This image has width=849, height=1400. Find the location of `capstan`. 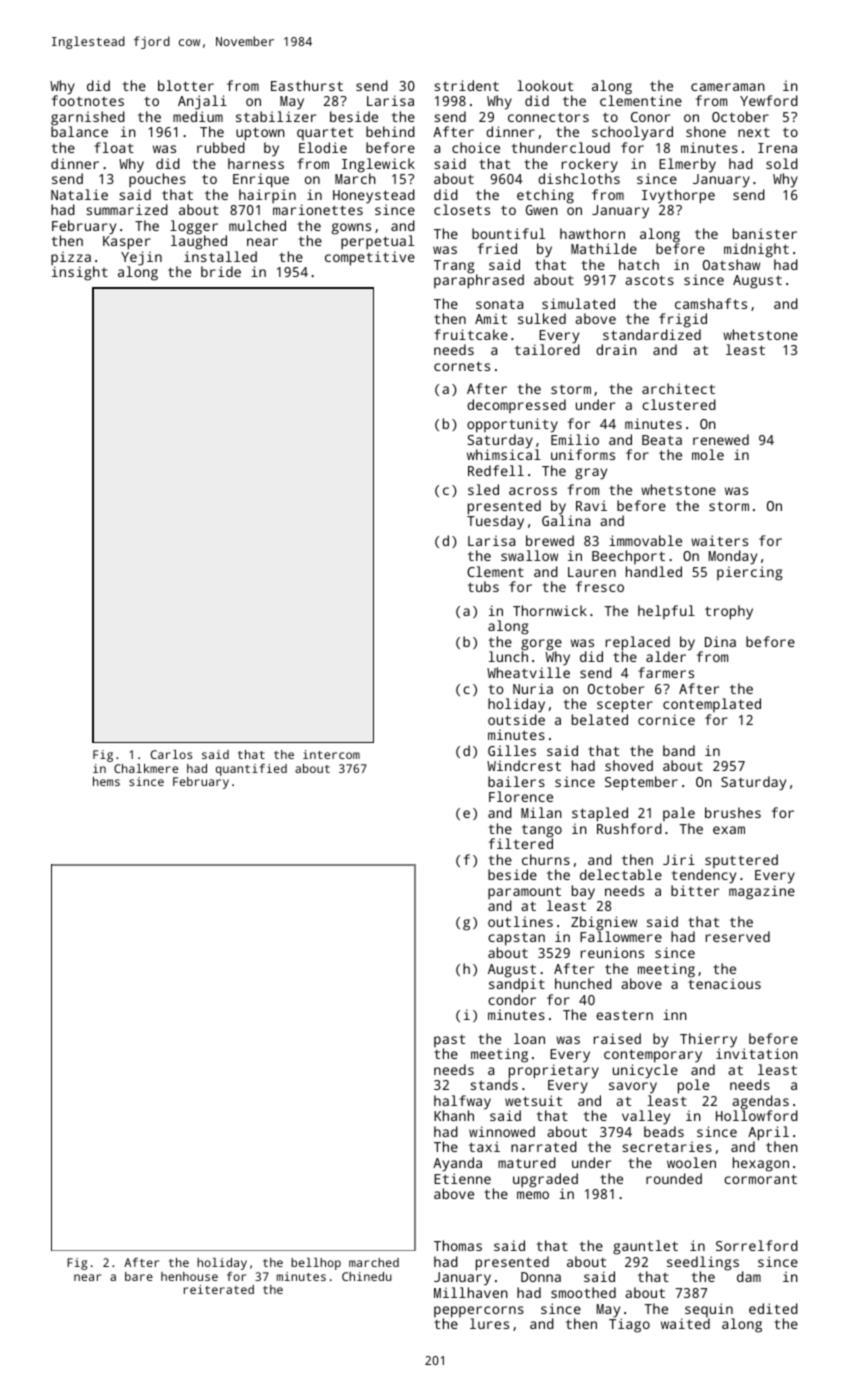

capstan is located at coordinates (516, 939).
